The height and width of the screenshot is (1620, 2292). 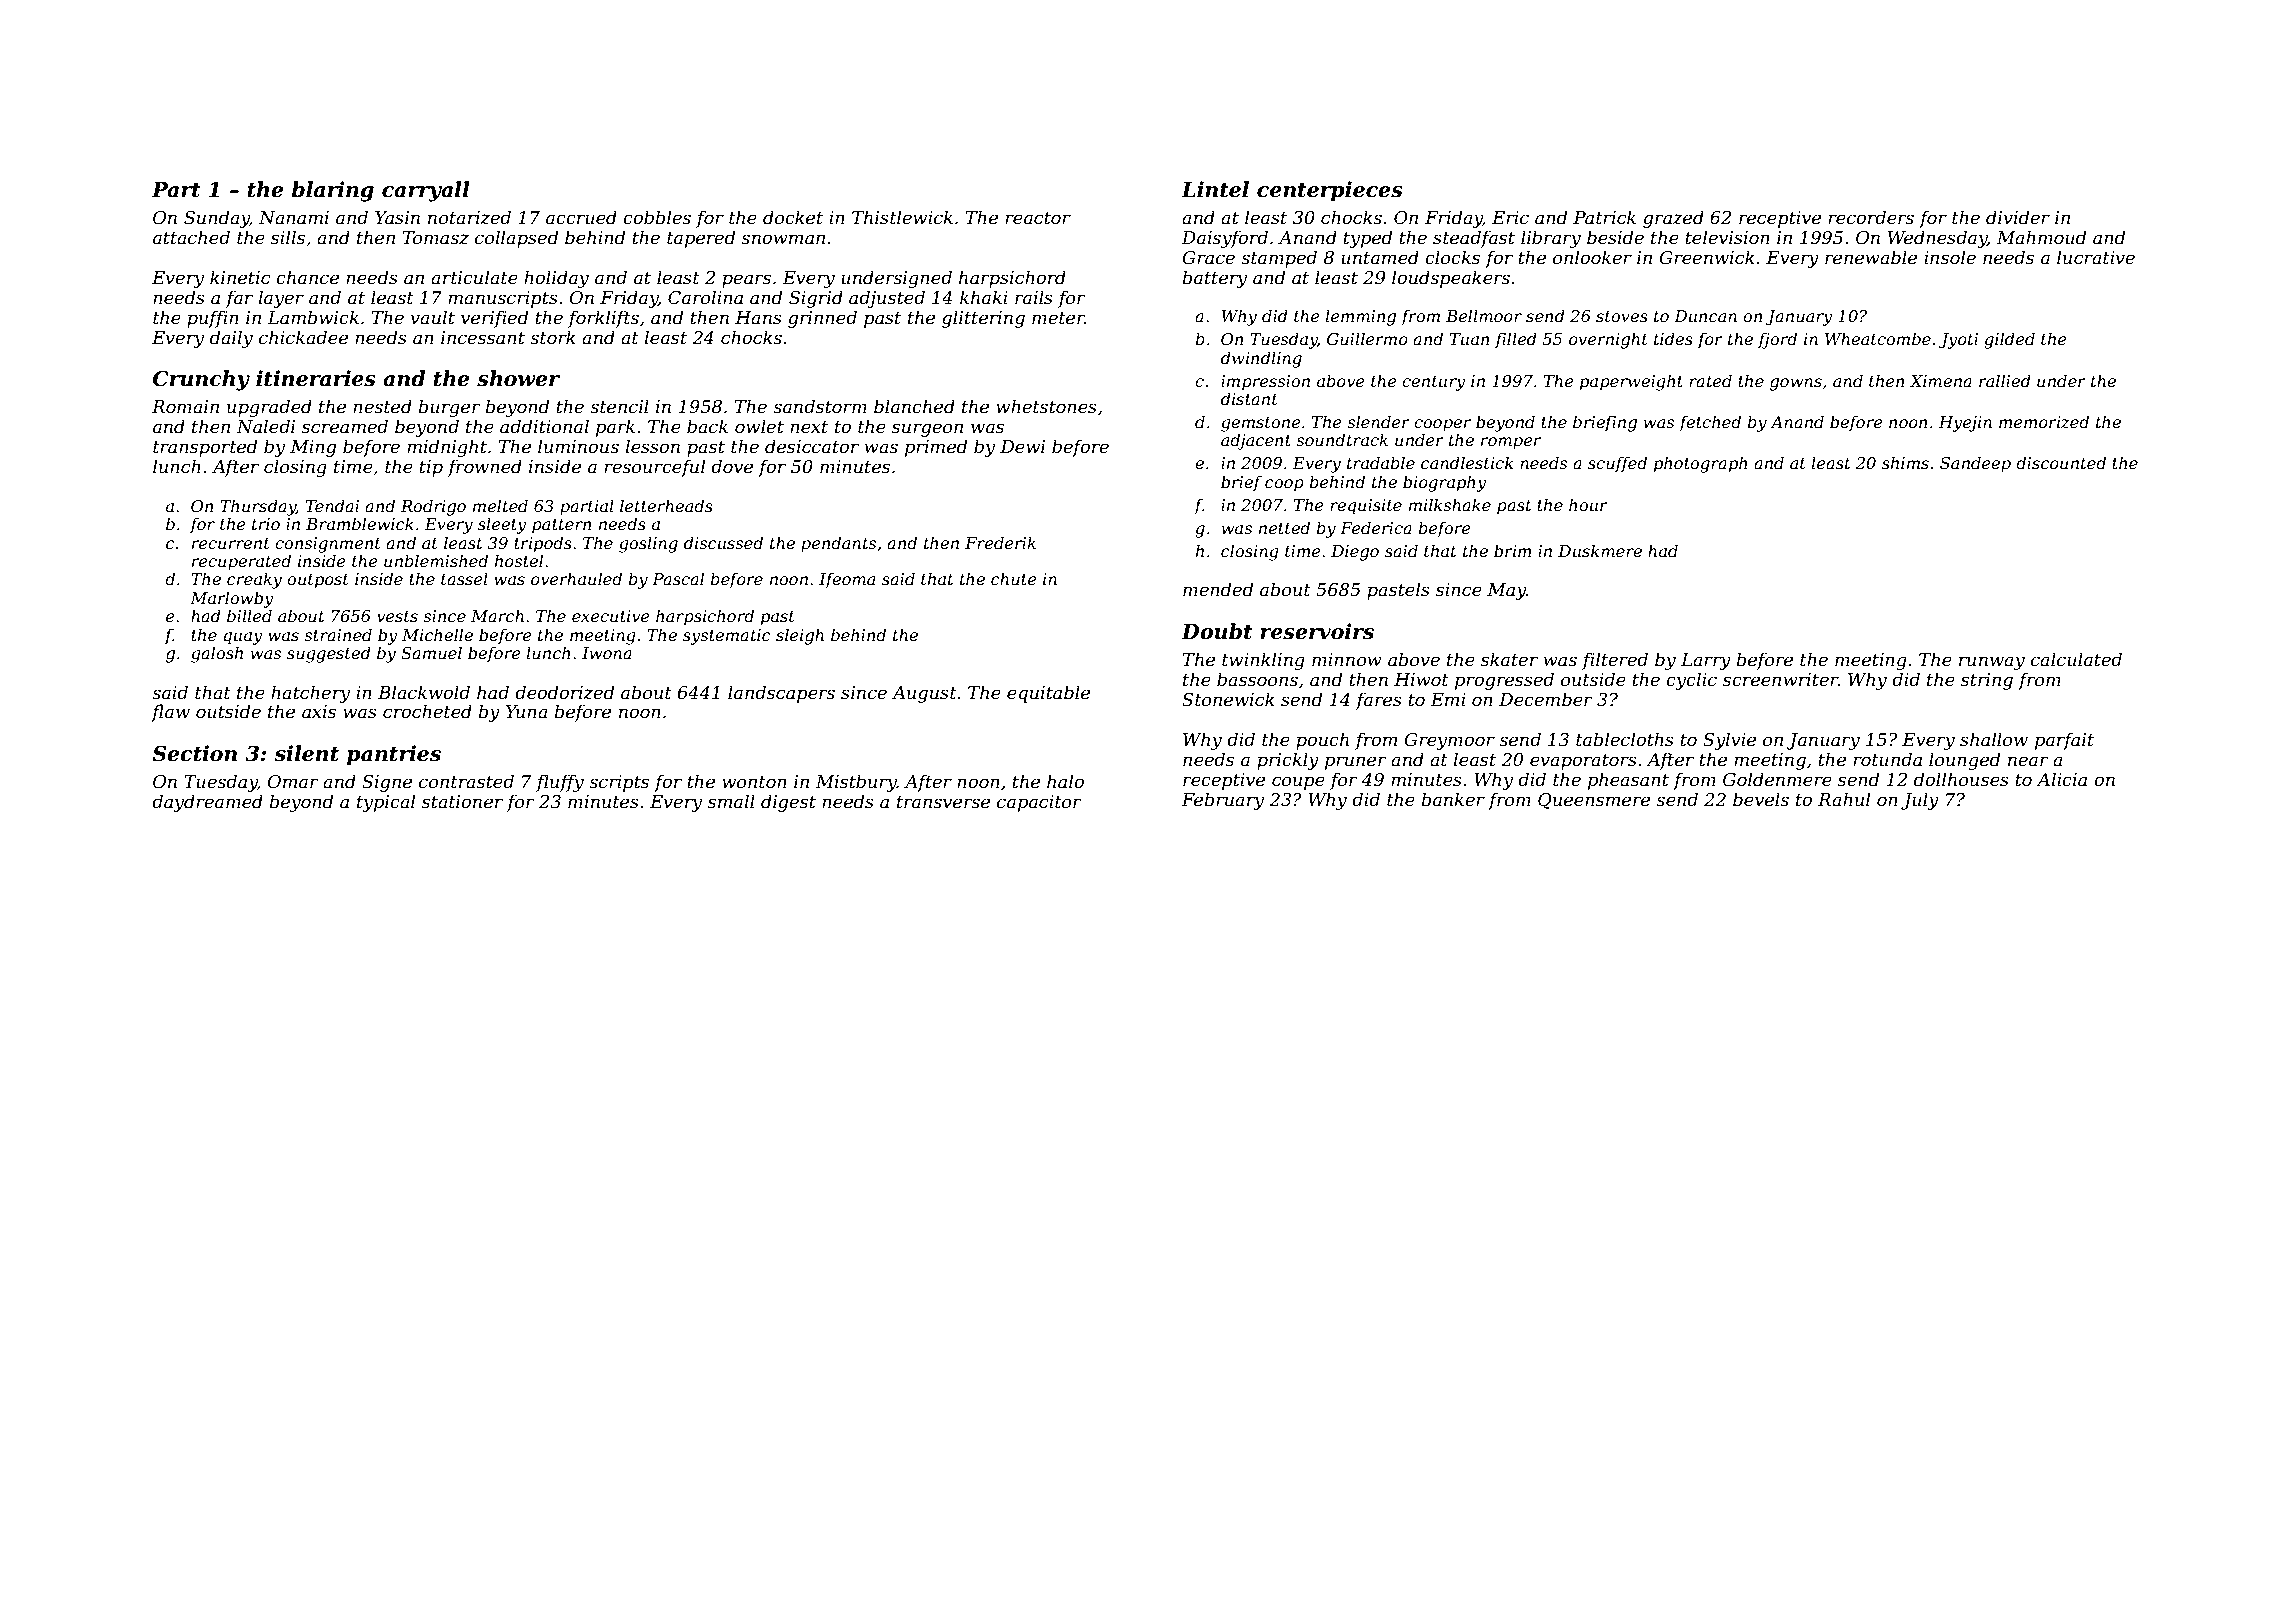 I want to click on Tomasz, so click(x=436, y=238).
